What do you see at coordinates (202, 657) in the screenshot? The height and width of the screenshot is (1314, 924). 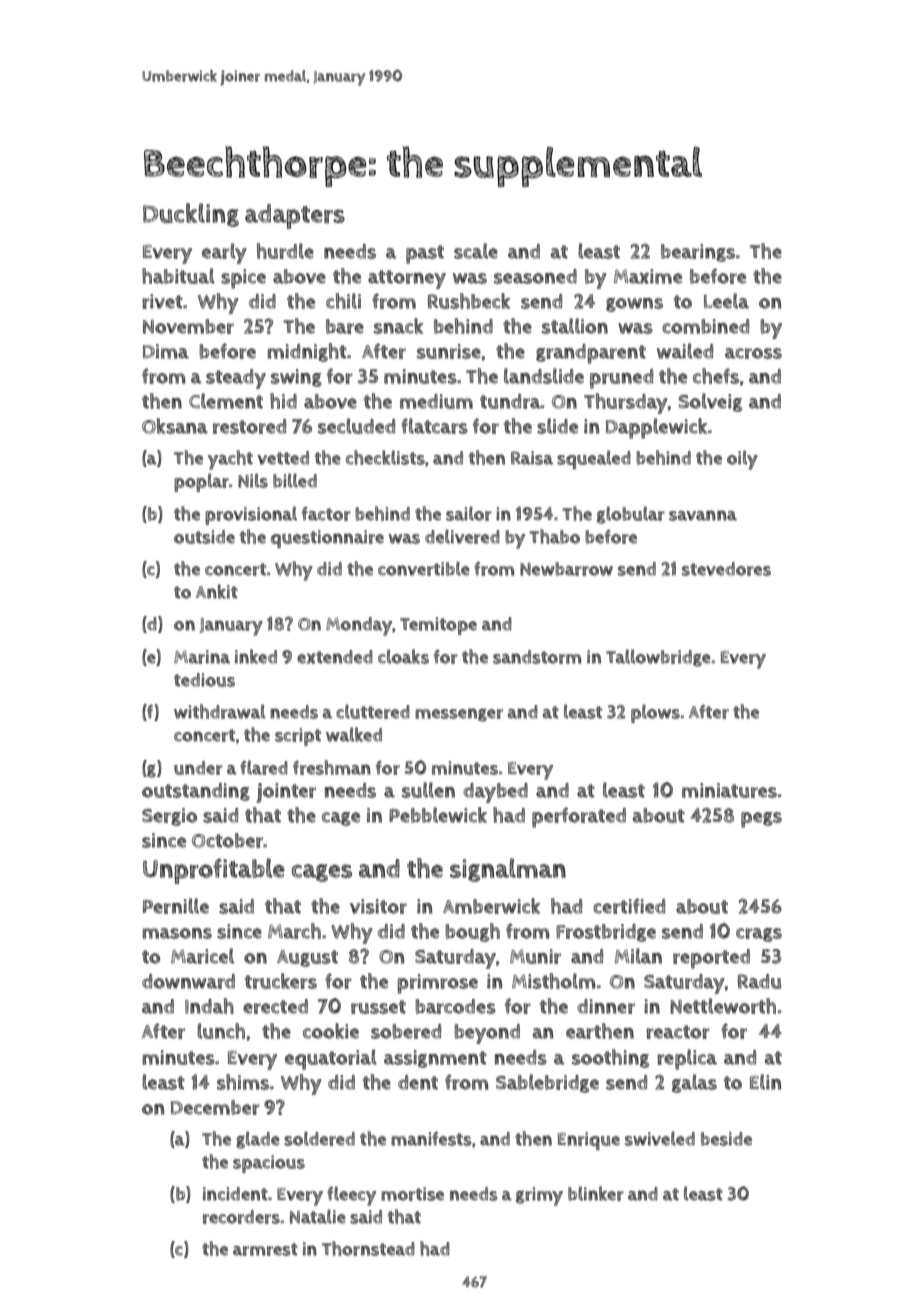 I see `Marina` at bounding box center [202, 657].
